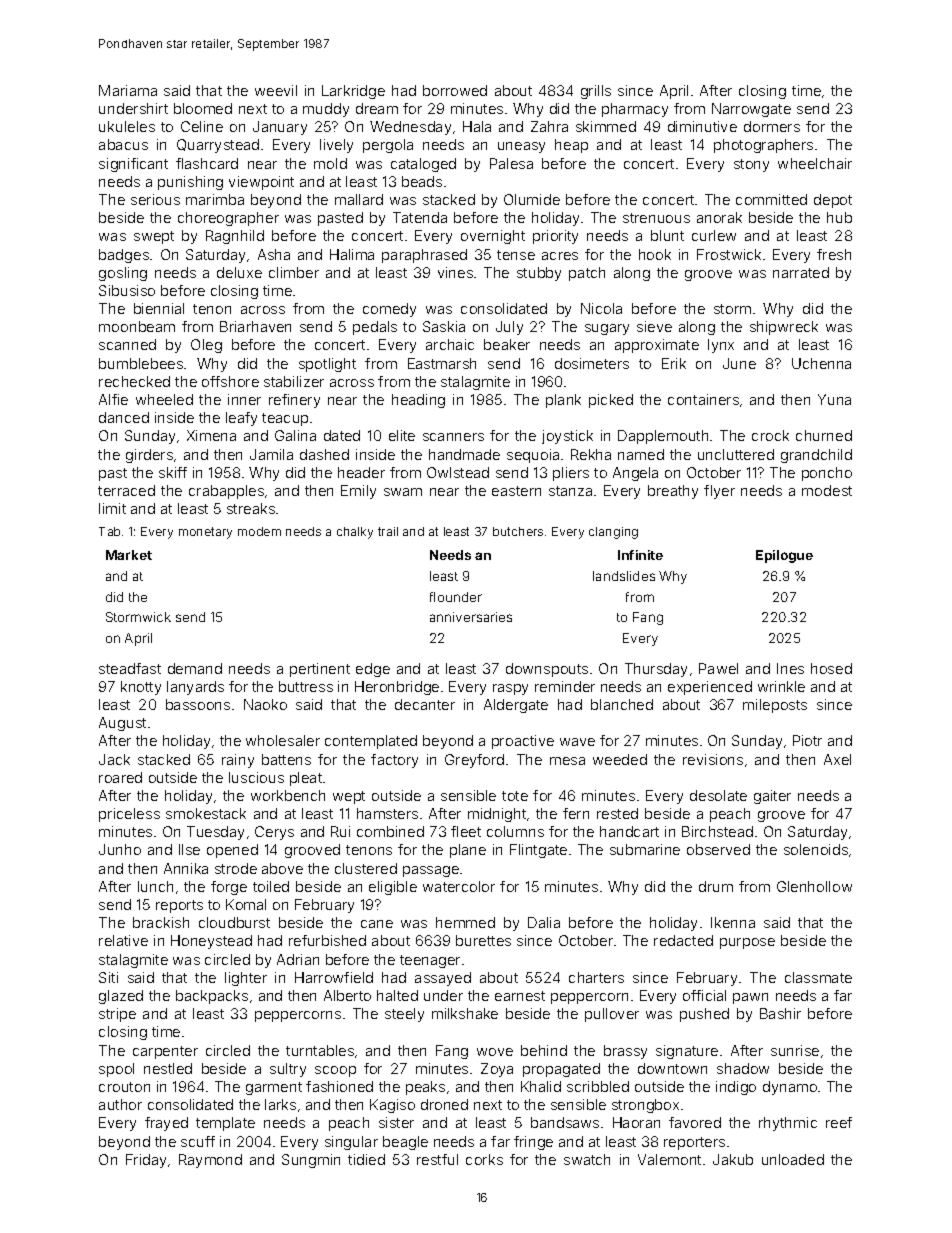 This screenshot has height=1233, width=952. I want to click on wheelchair, so click(815, 163).
